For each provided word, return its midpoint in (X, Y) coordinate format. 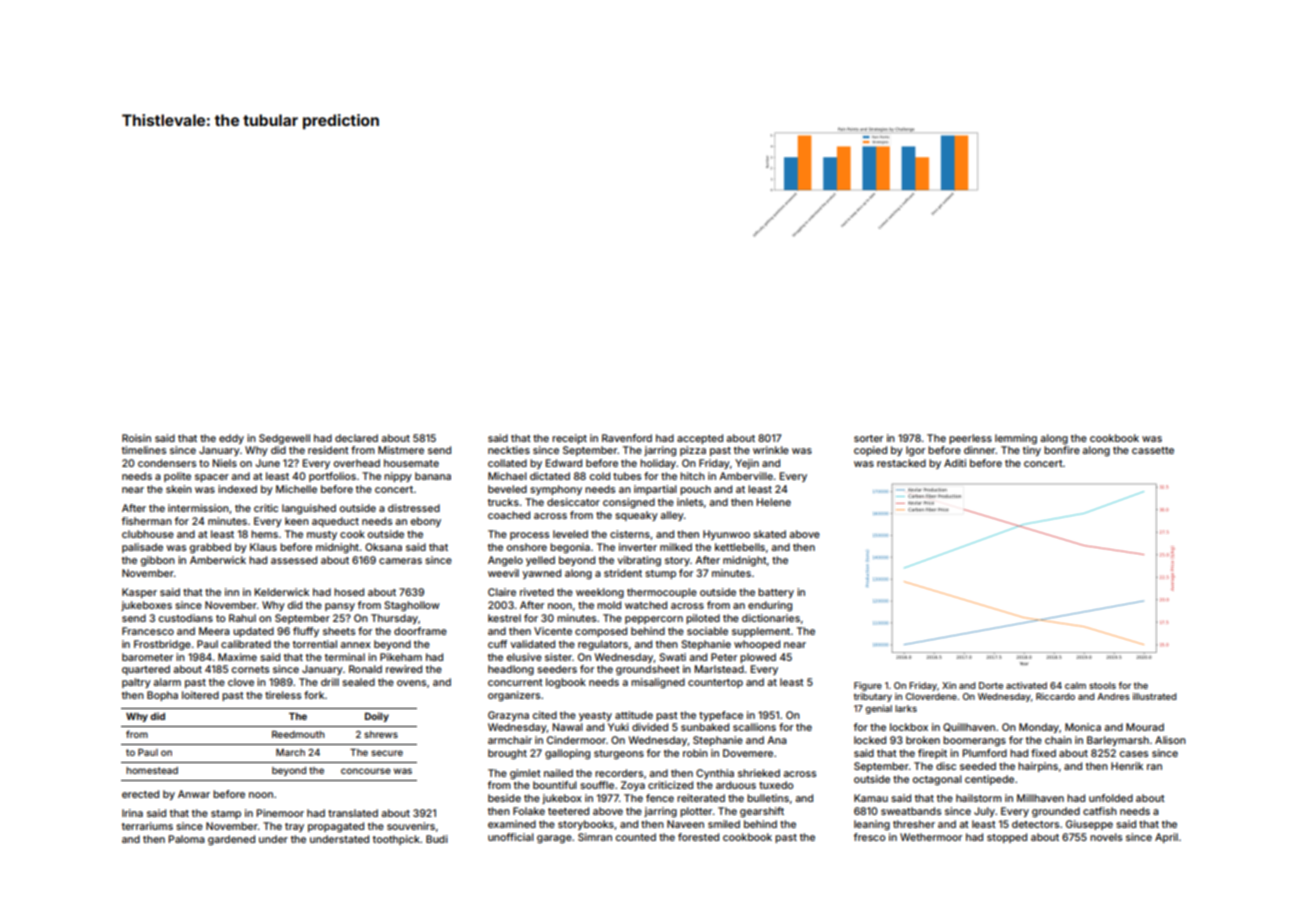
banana (433, 476)
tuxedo (776, 785)
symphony (556, 490)
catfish (1100, 811)
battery (776, 593)
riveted (537, 592)
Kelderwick (282, 592)
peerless (970, 439)
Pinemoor (280, 813)
